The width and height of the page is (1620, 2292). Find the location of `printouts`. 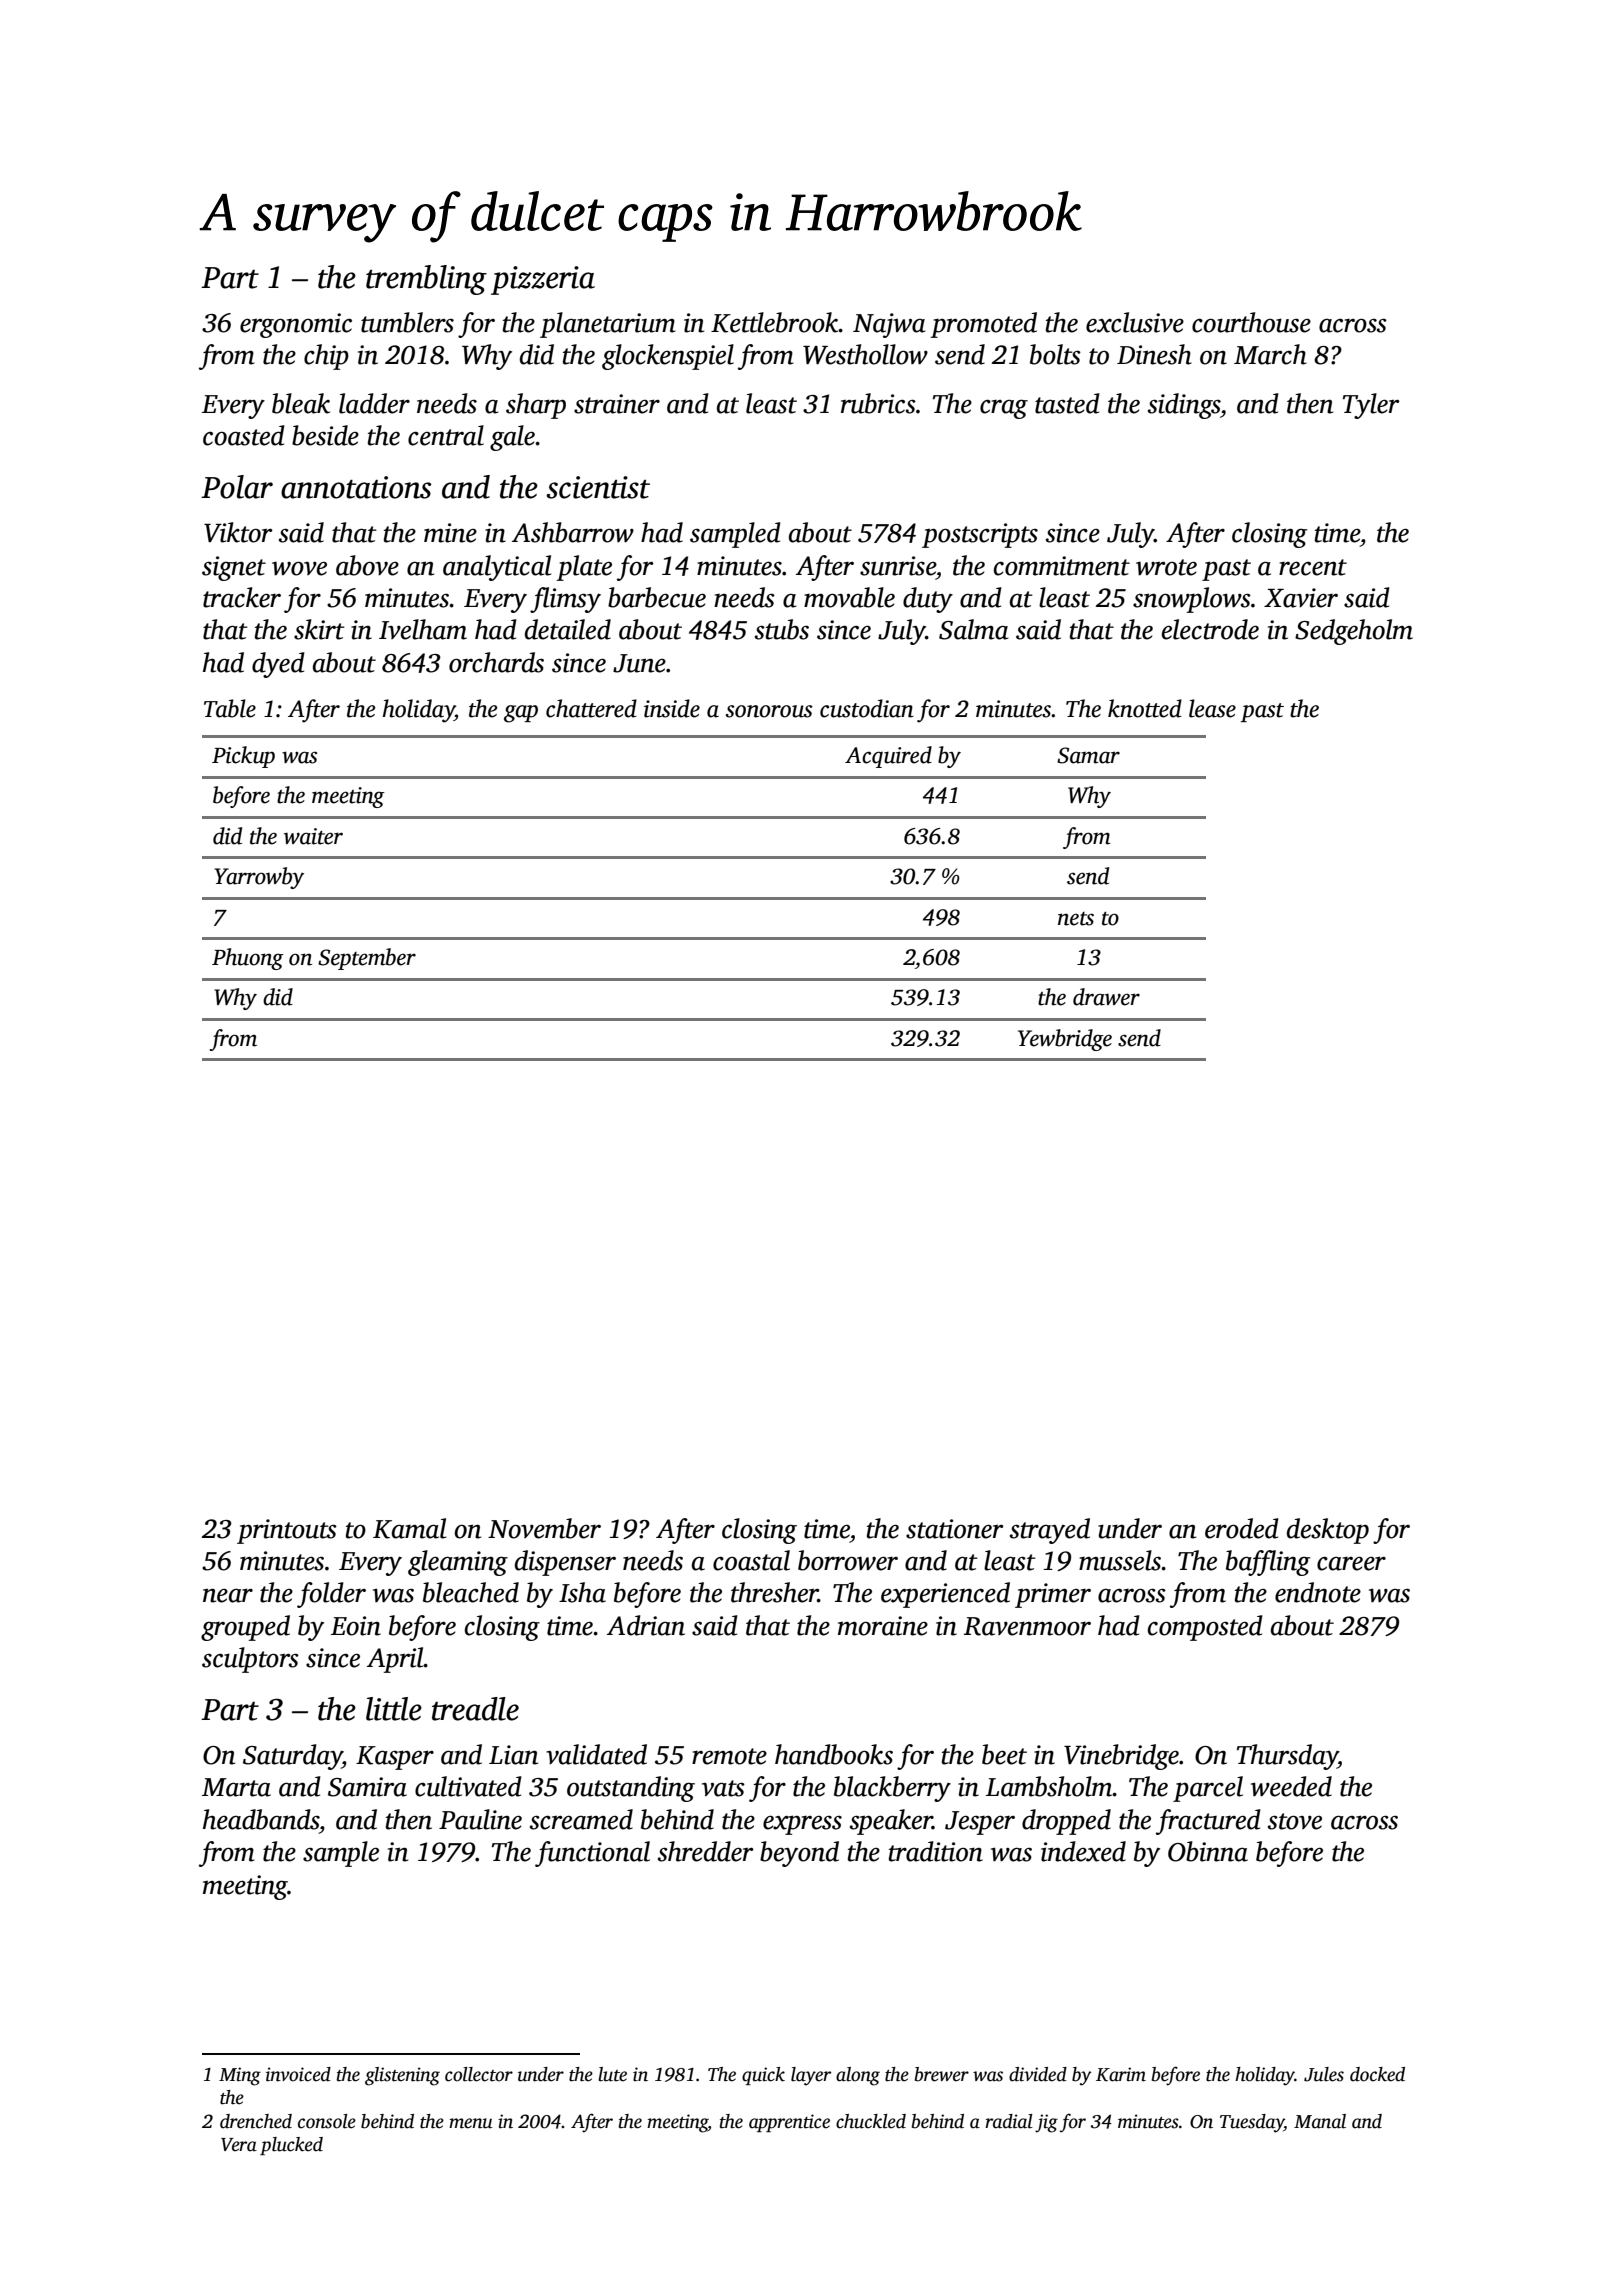

printouts is located at coordinates (287, 1531).
